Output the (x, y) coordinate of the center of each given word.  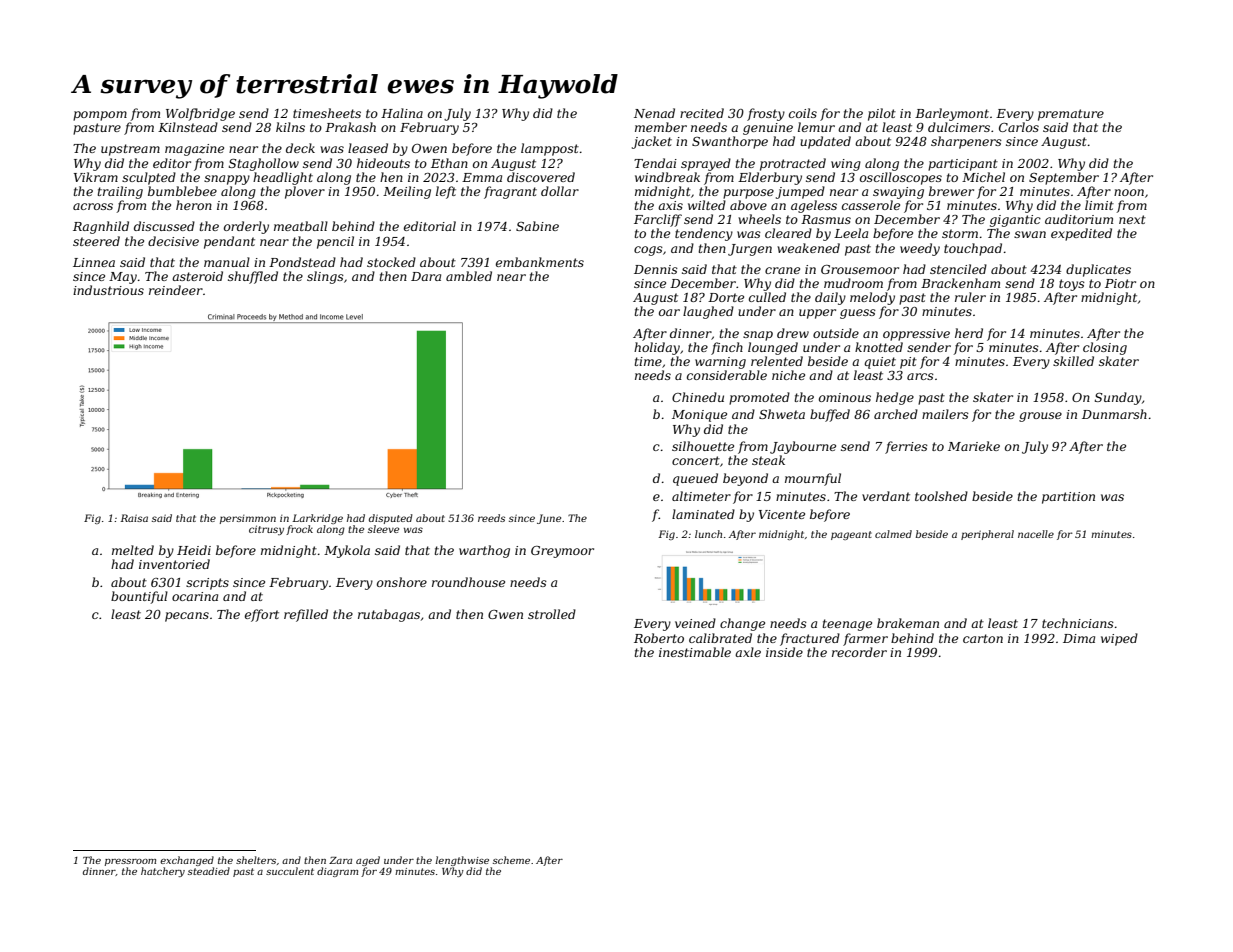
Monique (699, 416)
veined (695, 623)
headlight (283, 178)
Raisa (134, 518)
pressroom (130, 862)
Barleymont (952, 114)
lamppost (550, 149)
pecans (187, 617)
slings (325, 277)
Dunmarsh (1114, 414)
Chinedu (698, 397)
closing (1105, 348)
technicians (1078, 623)
